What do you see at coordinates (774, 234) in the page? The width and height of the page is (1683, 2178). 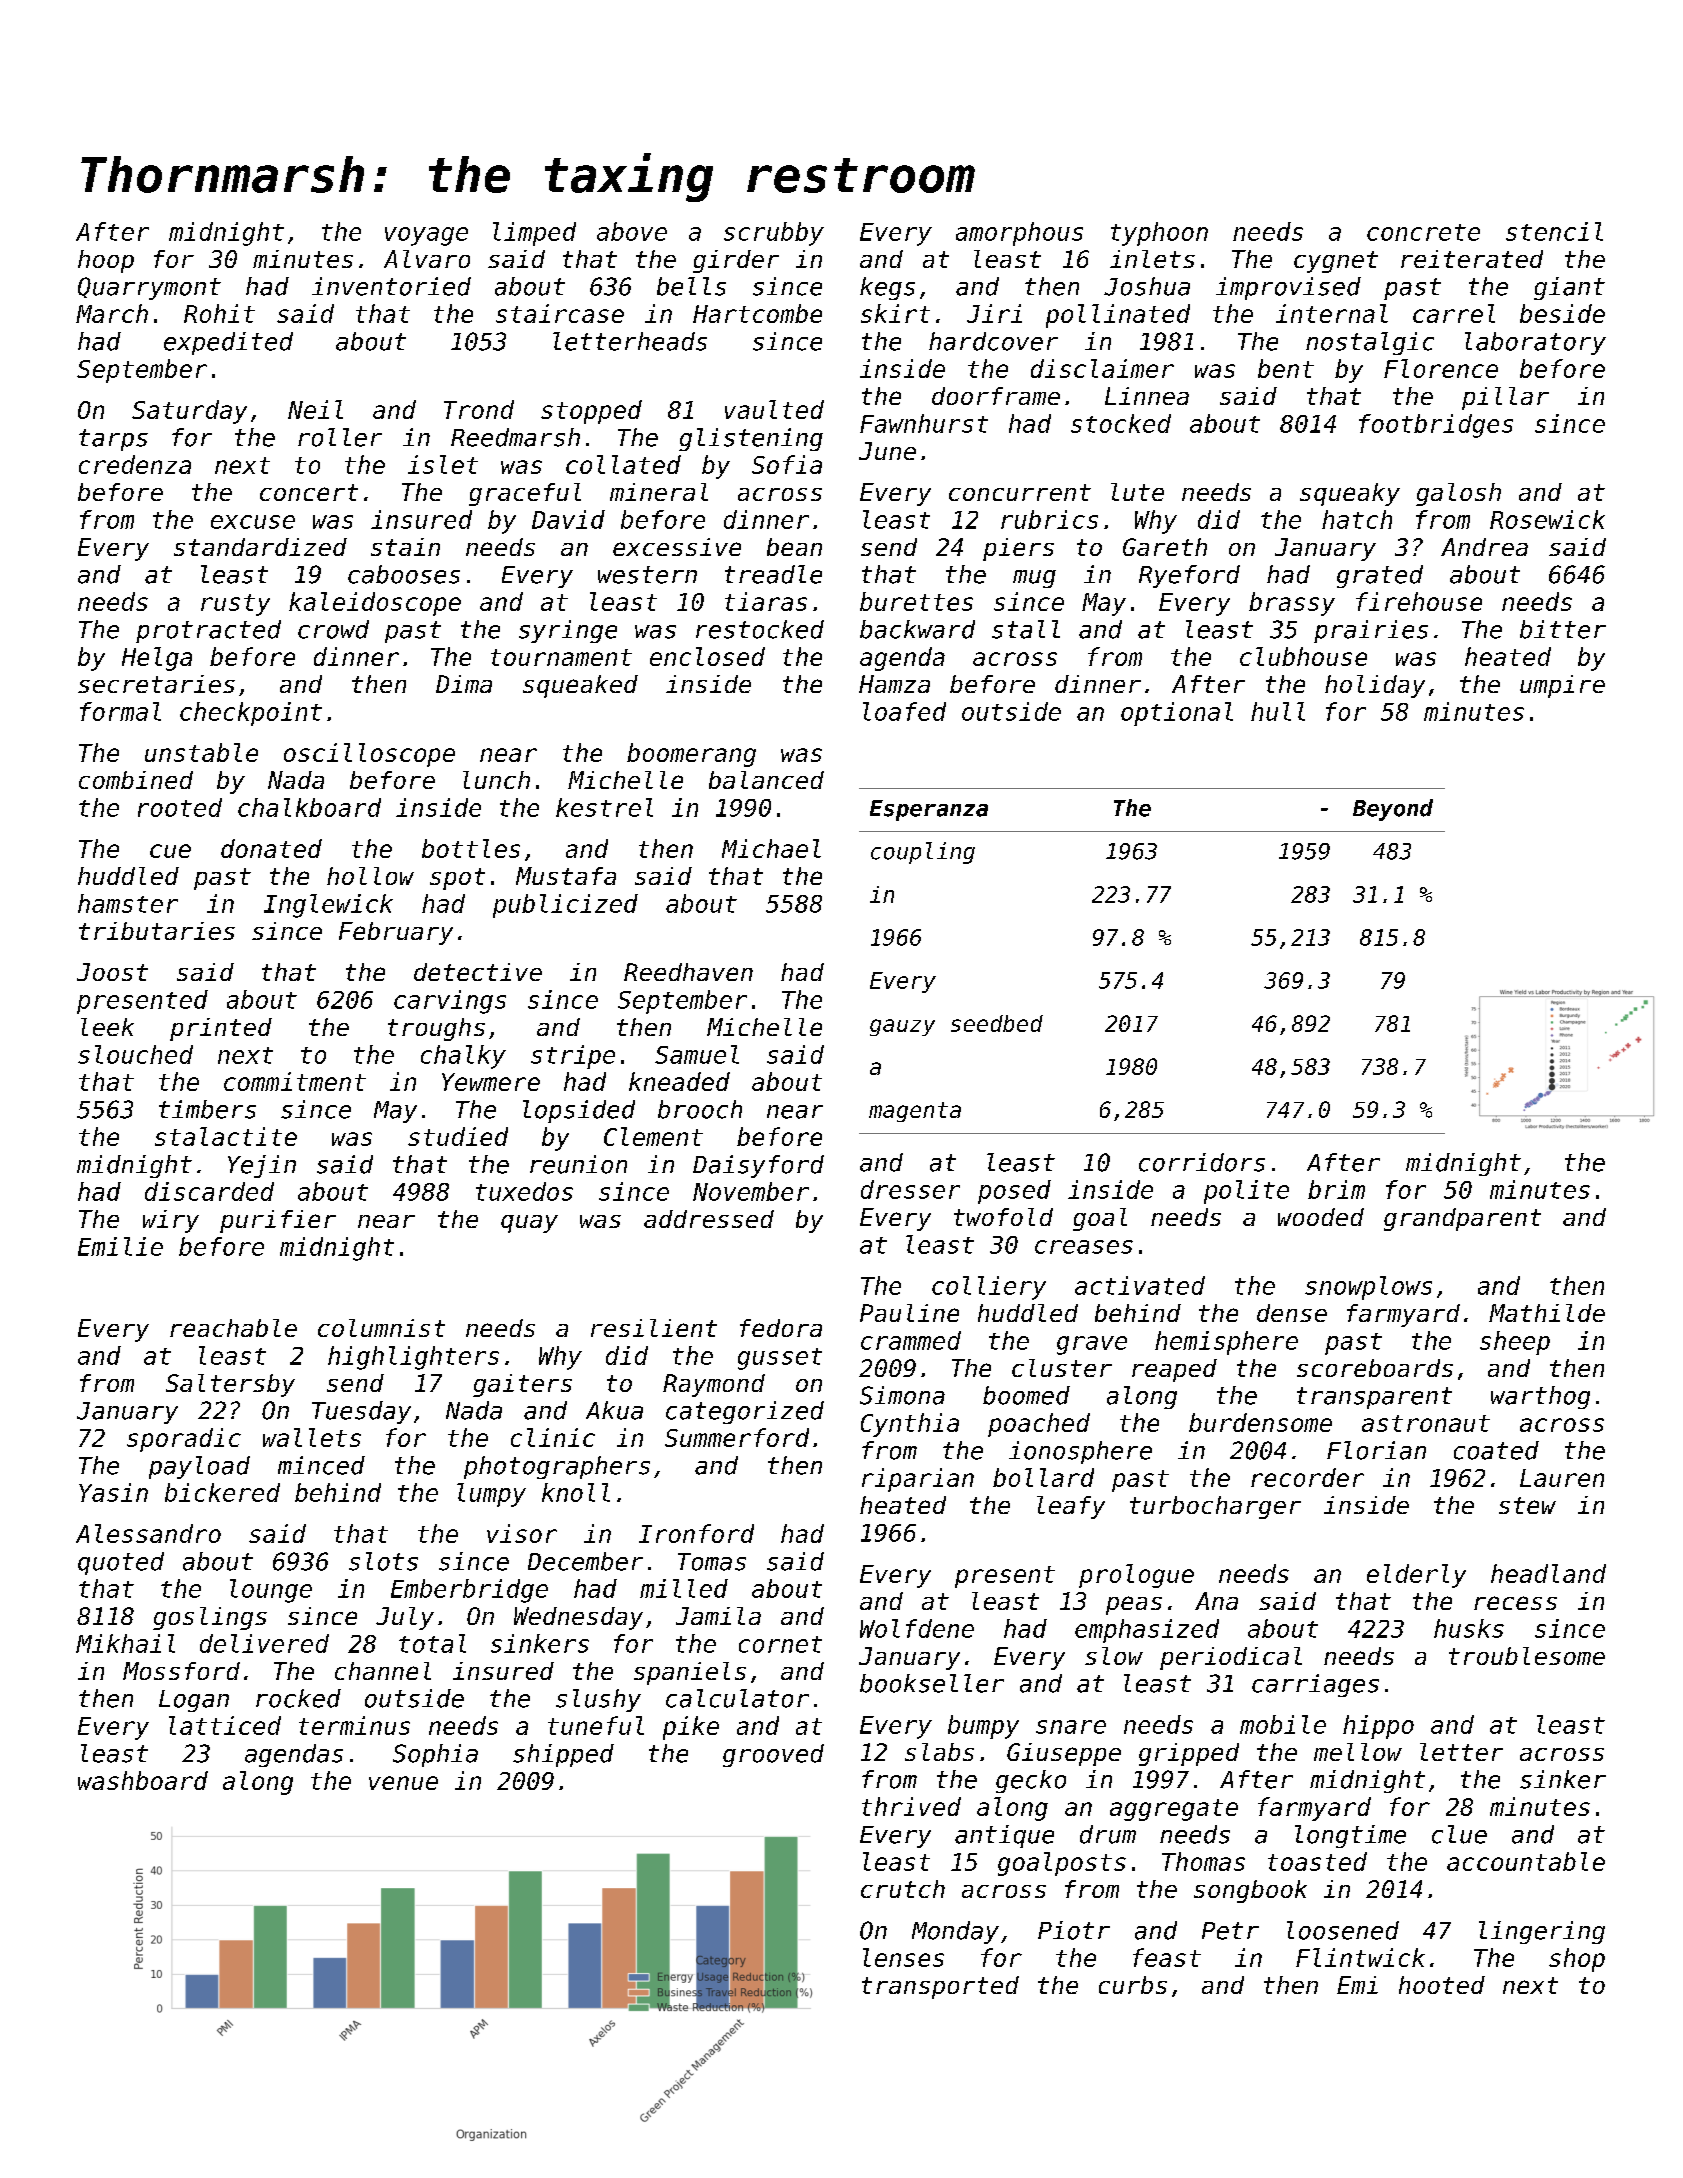 I see `scrubby` at bounding box center [774, 234].
